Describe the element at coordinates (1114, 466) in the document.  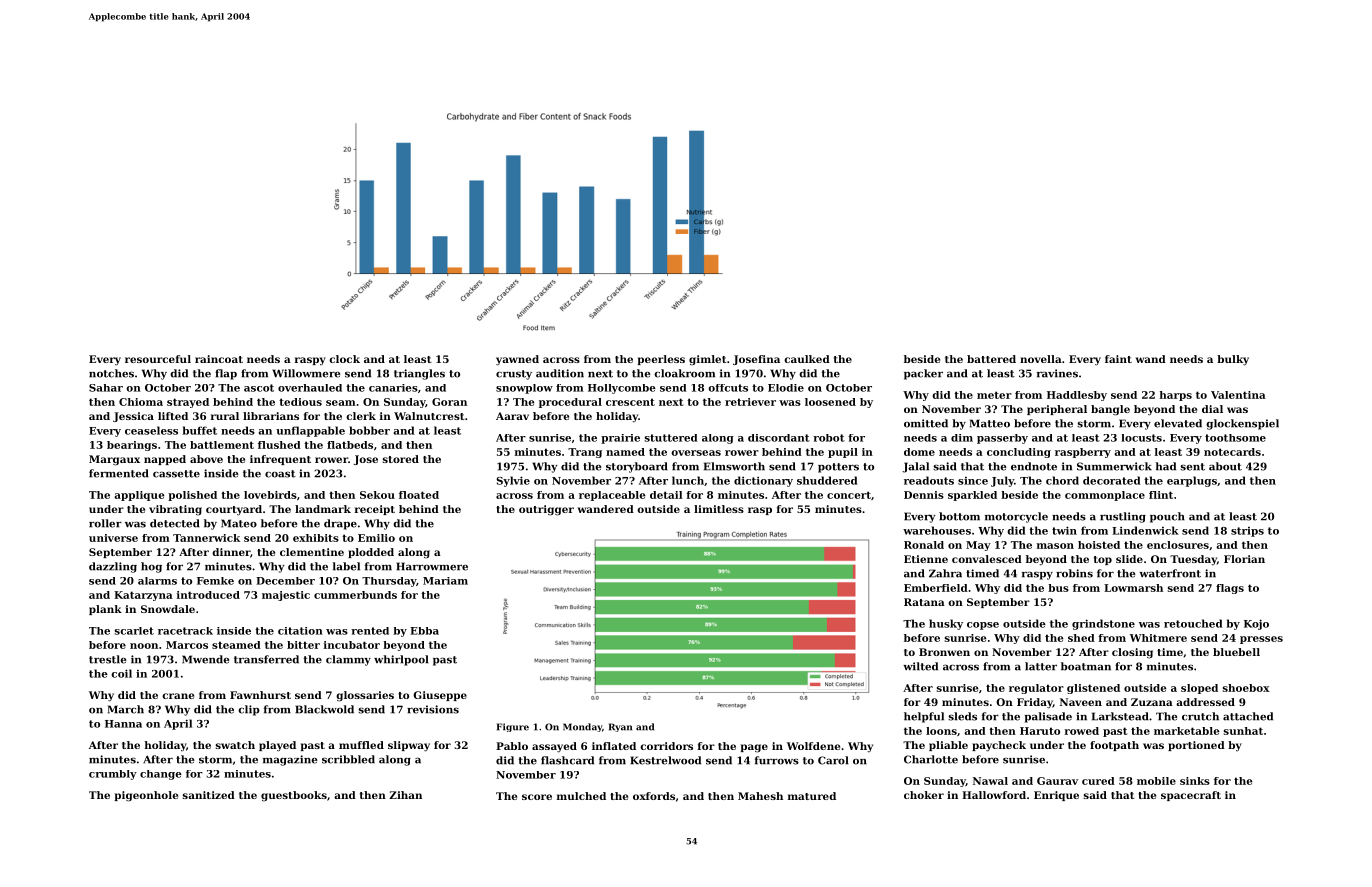
I see `Summerwick` at that location.
